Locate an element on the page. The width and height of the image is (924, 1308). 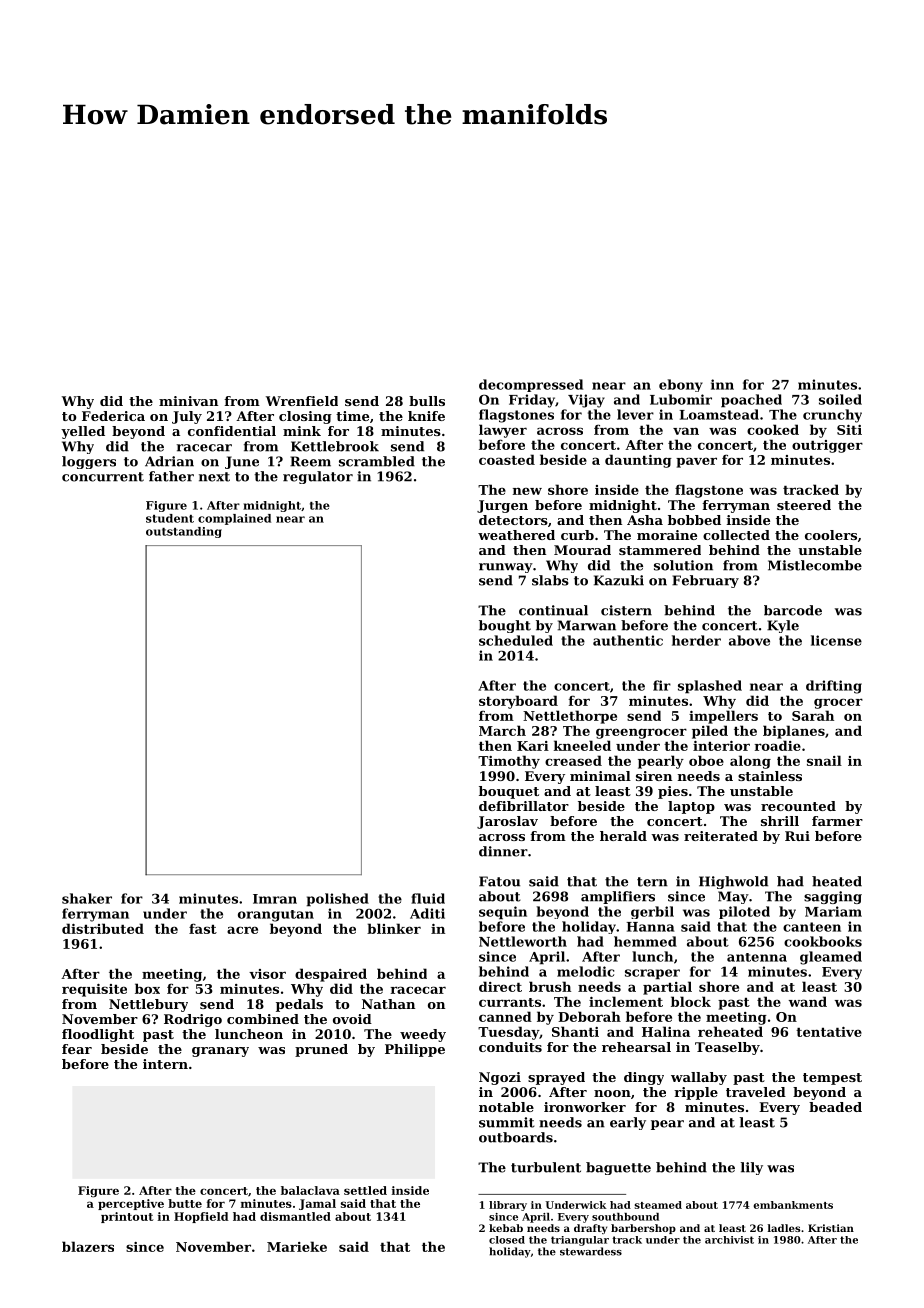
wallaby is located at coordinates (699, 1078).
